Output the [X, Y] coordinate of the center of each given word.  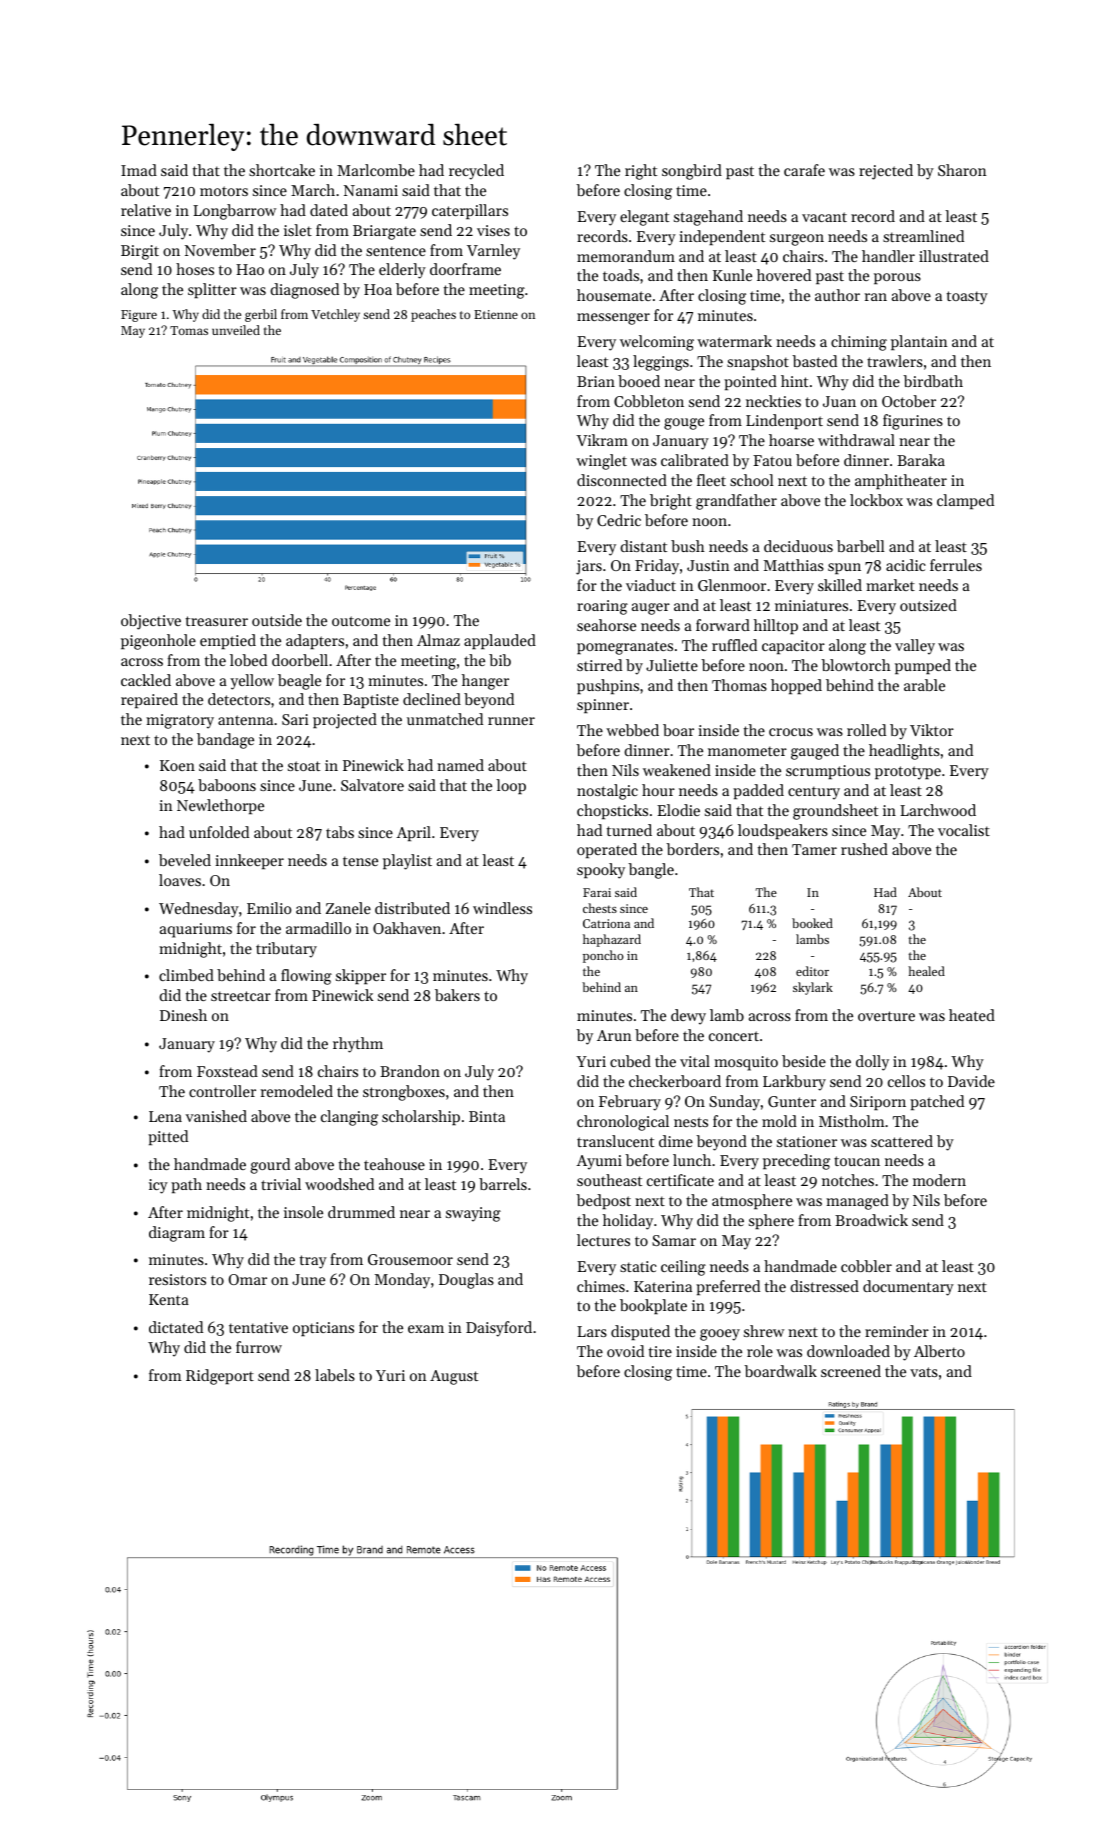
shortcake [282, 170]
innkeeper [249, 861]
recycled [476, 172]
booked [812, 923]
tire [660, 1351]
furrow [259, 1347]
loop [511, 786]
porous [897, 278]
